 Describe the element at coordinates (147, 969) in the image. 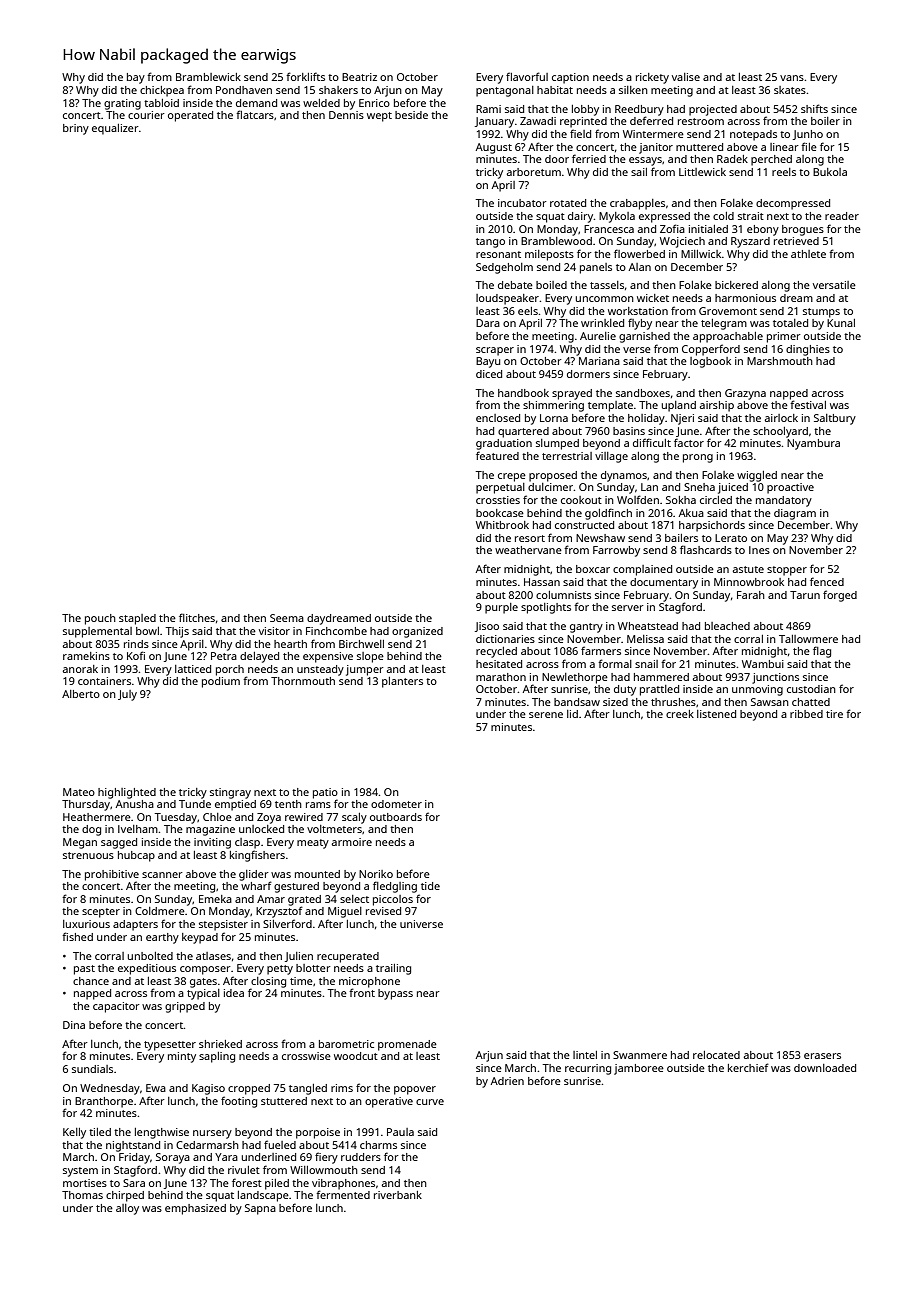

I see `expeditious` at that location.
